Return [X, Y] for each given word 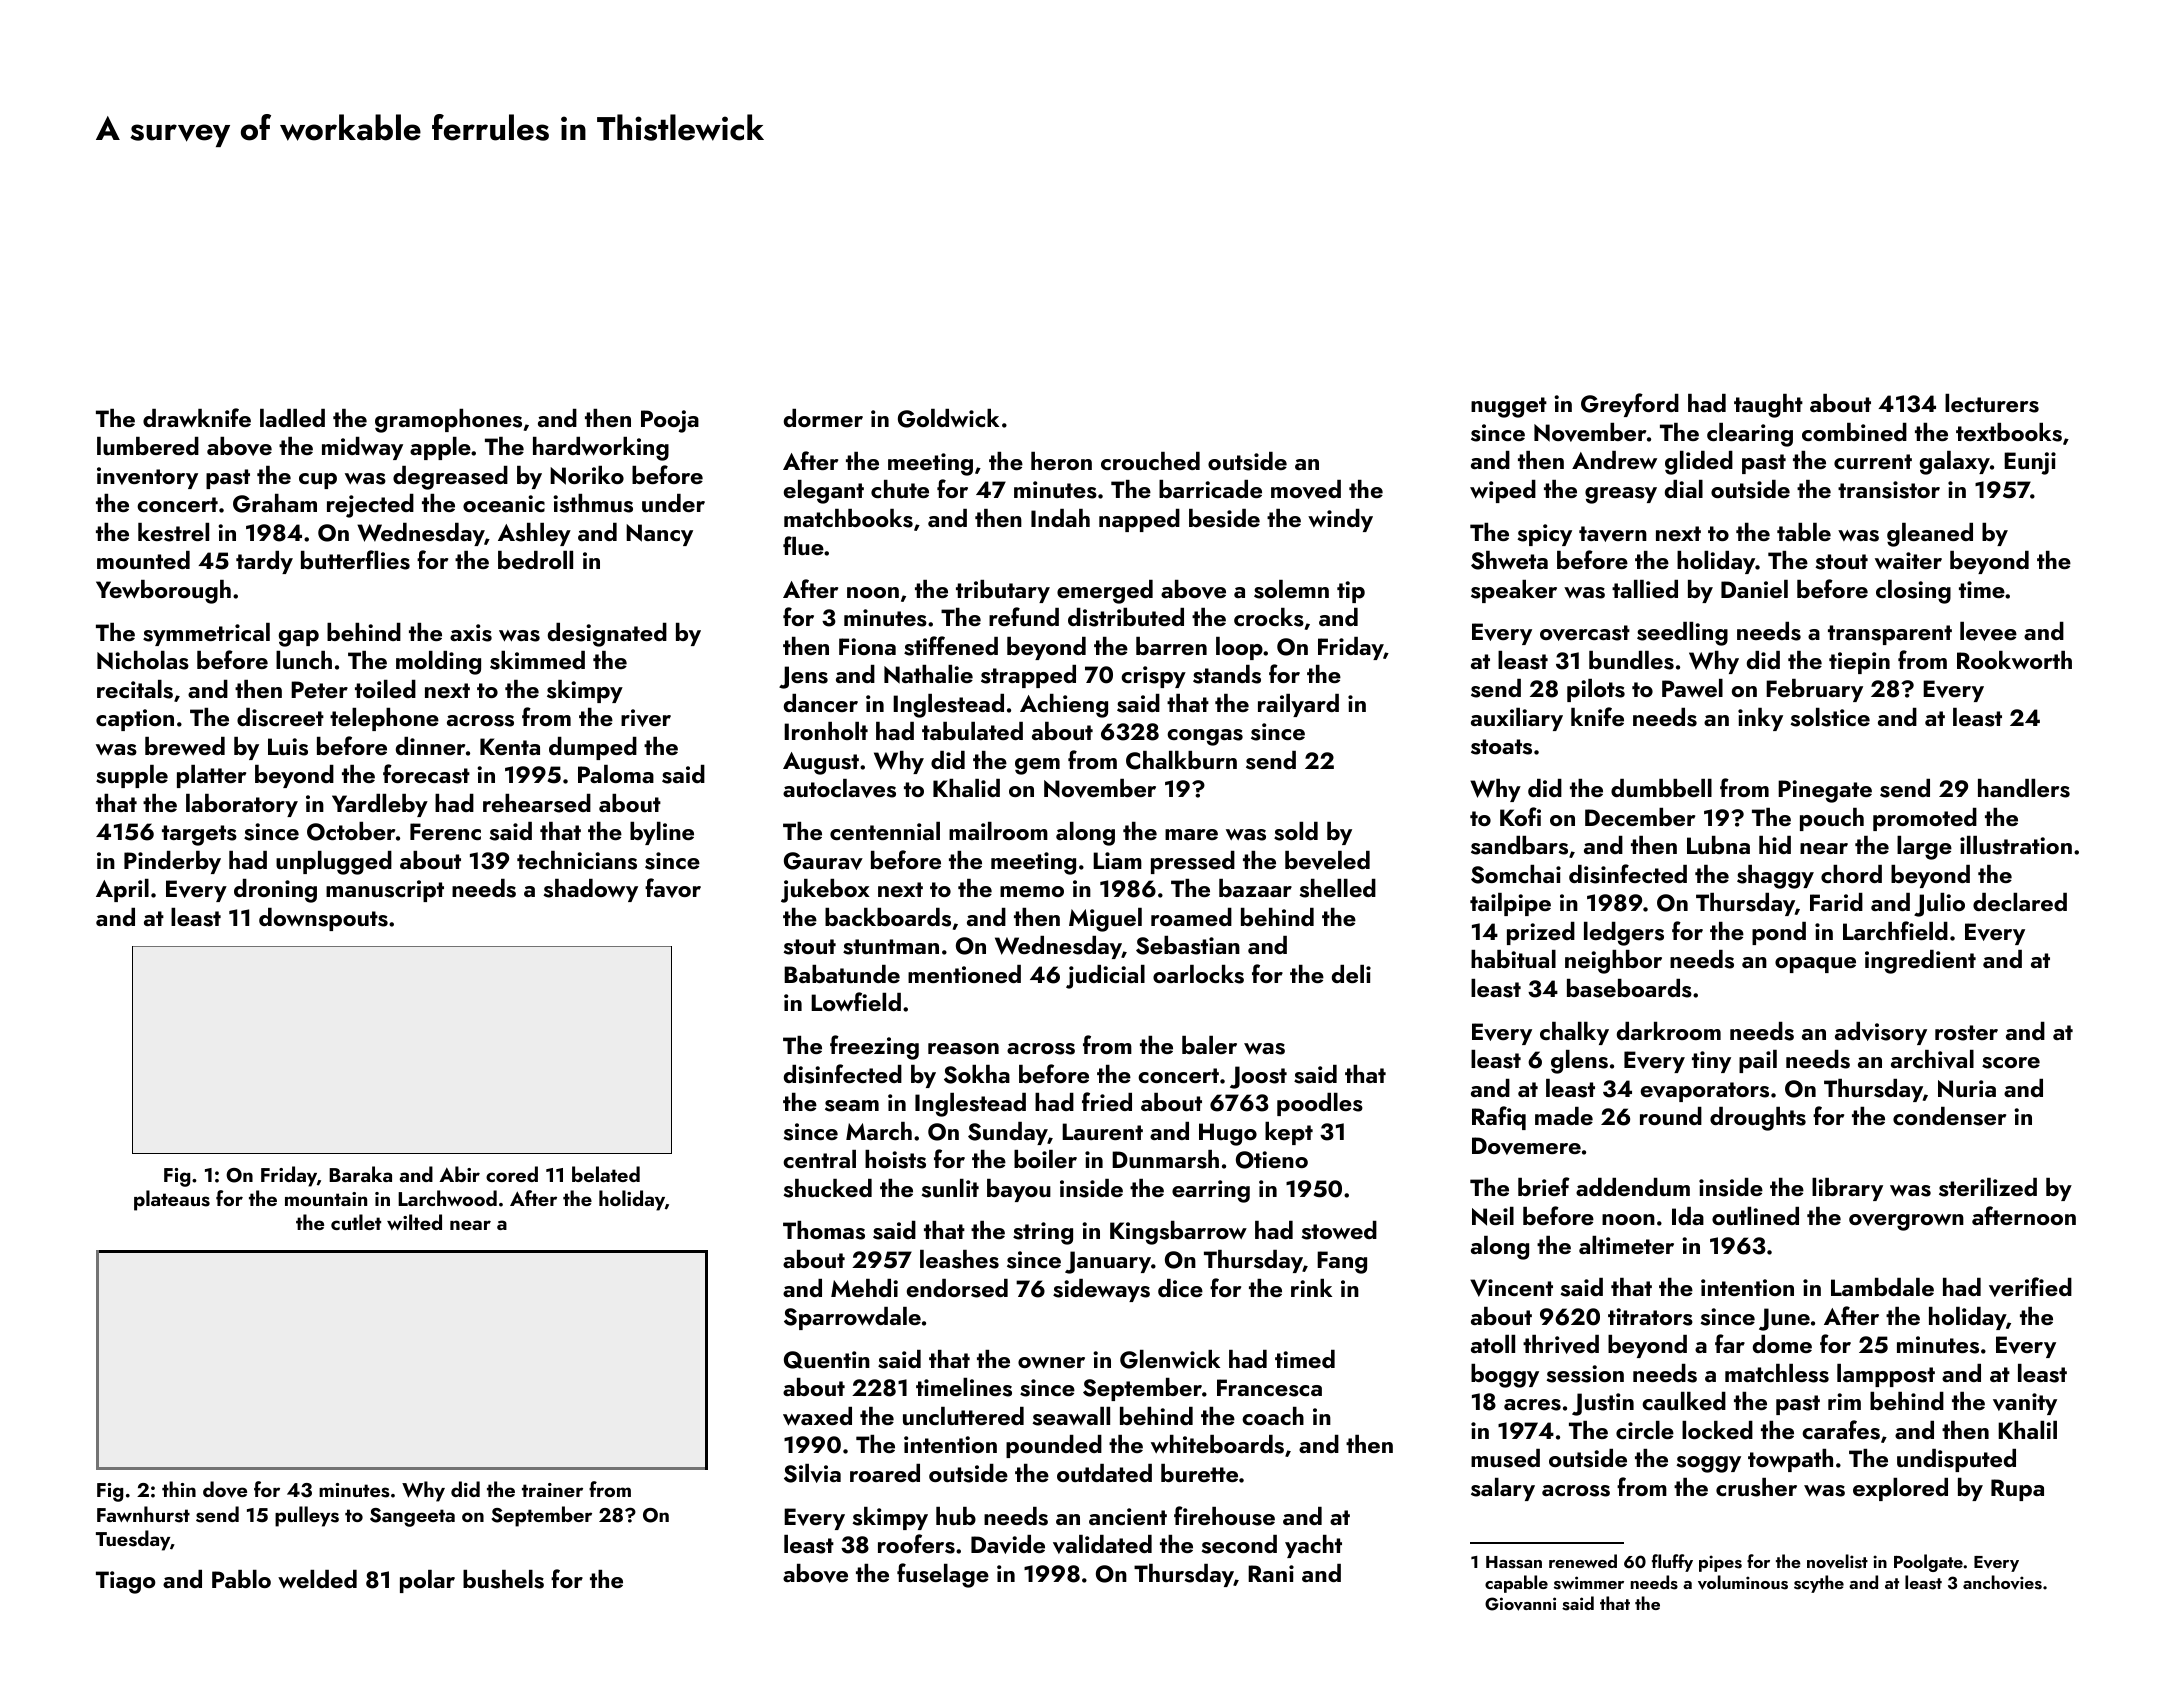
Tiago [126, 1582]
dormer [823, 418]
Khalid [966, 788]
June [1784, 1319]
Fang [1342, 1262]
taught [1768, 406]
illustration [2016, 845]
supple [132, 776]
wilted [414, 1222]
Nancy [659, 535]
